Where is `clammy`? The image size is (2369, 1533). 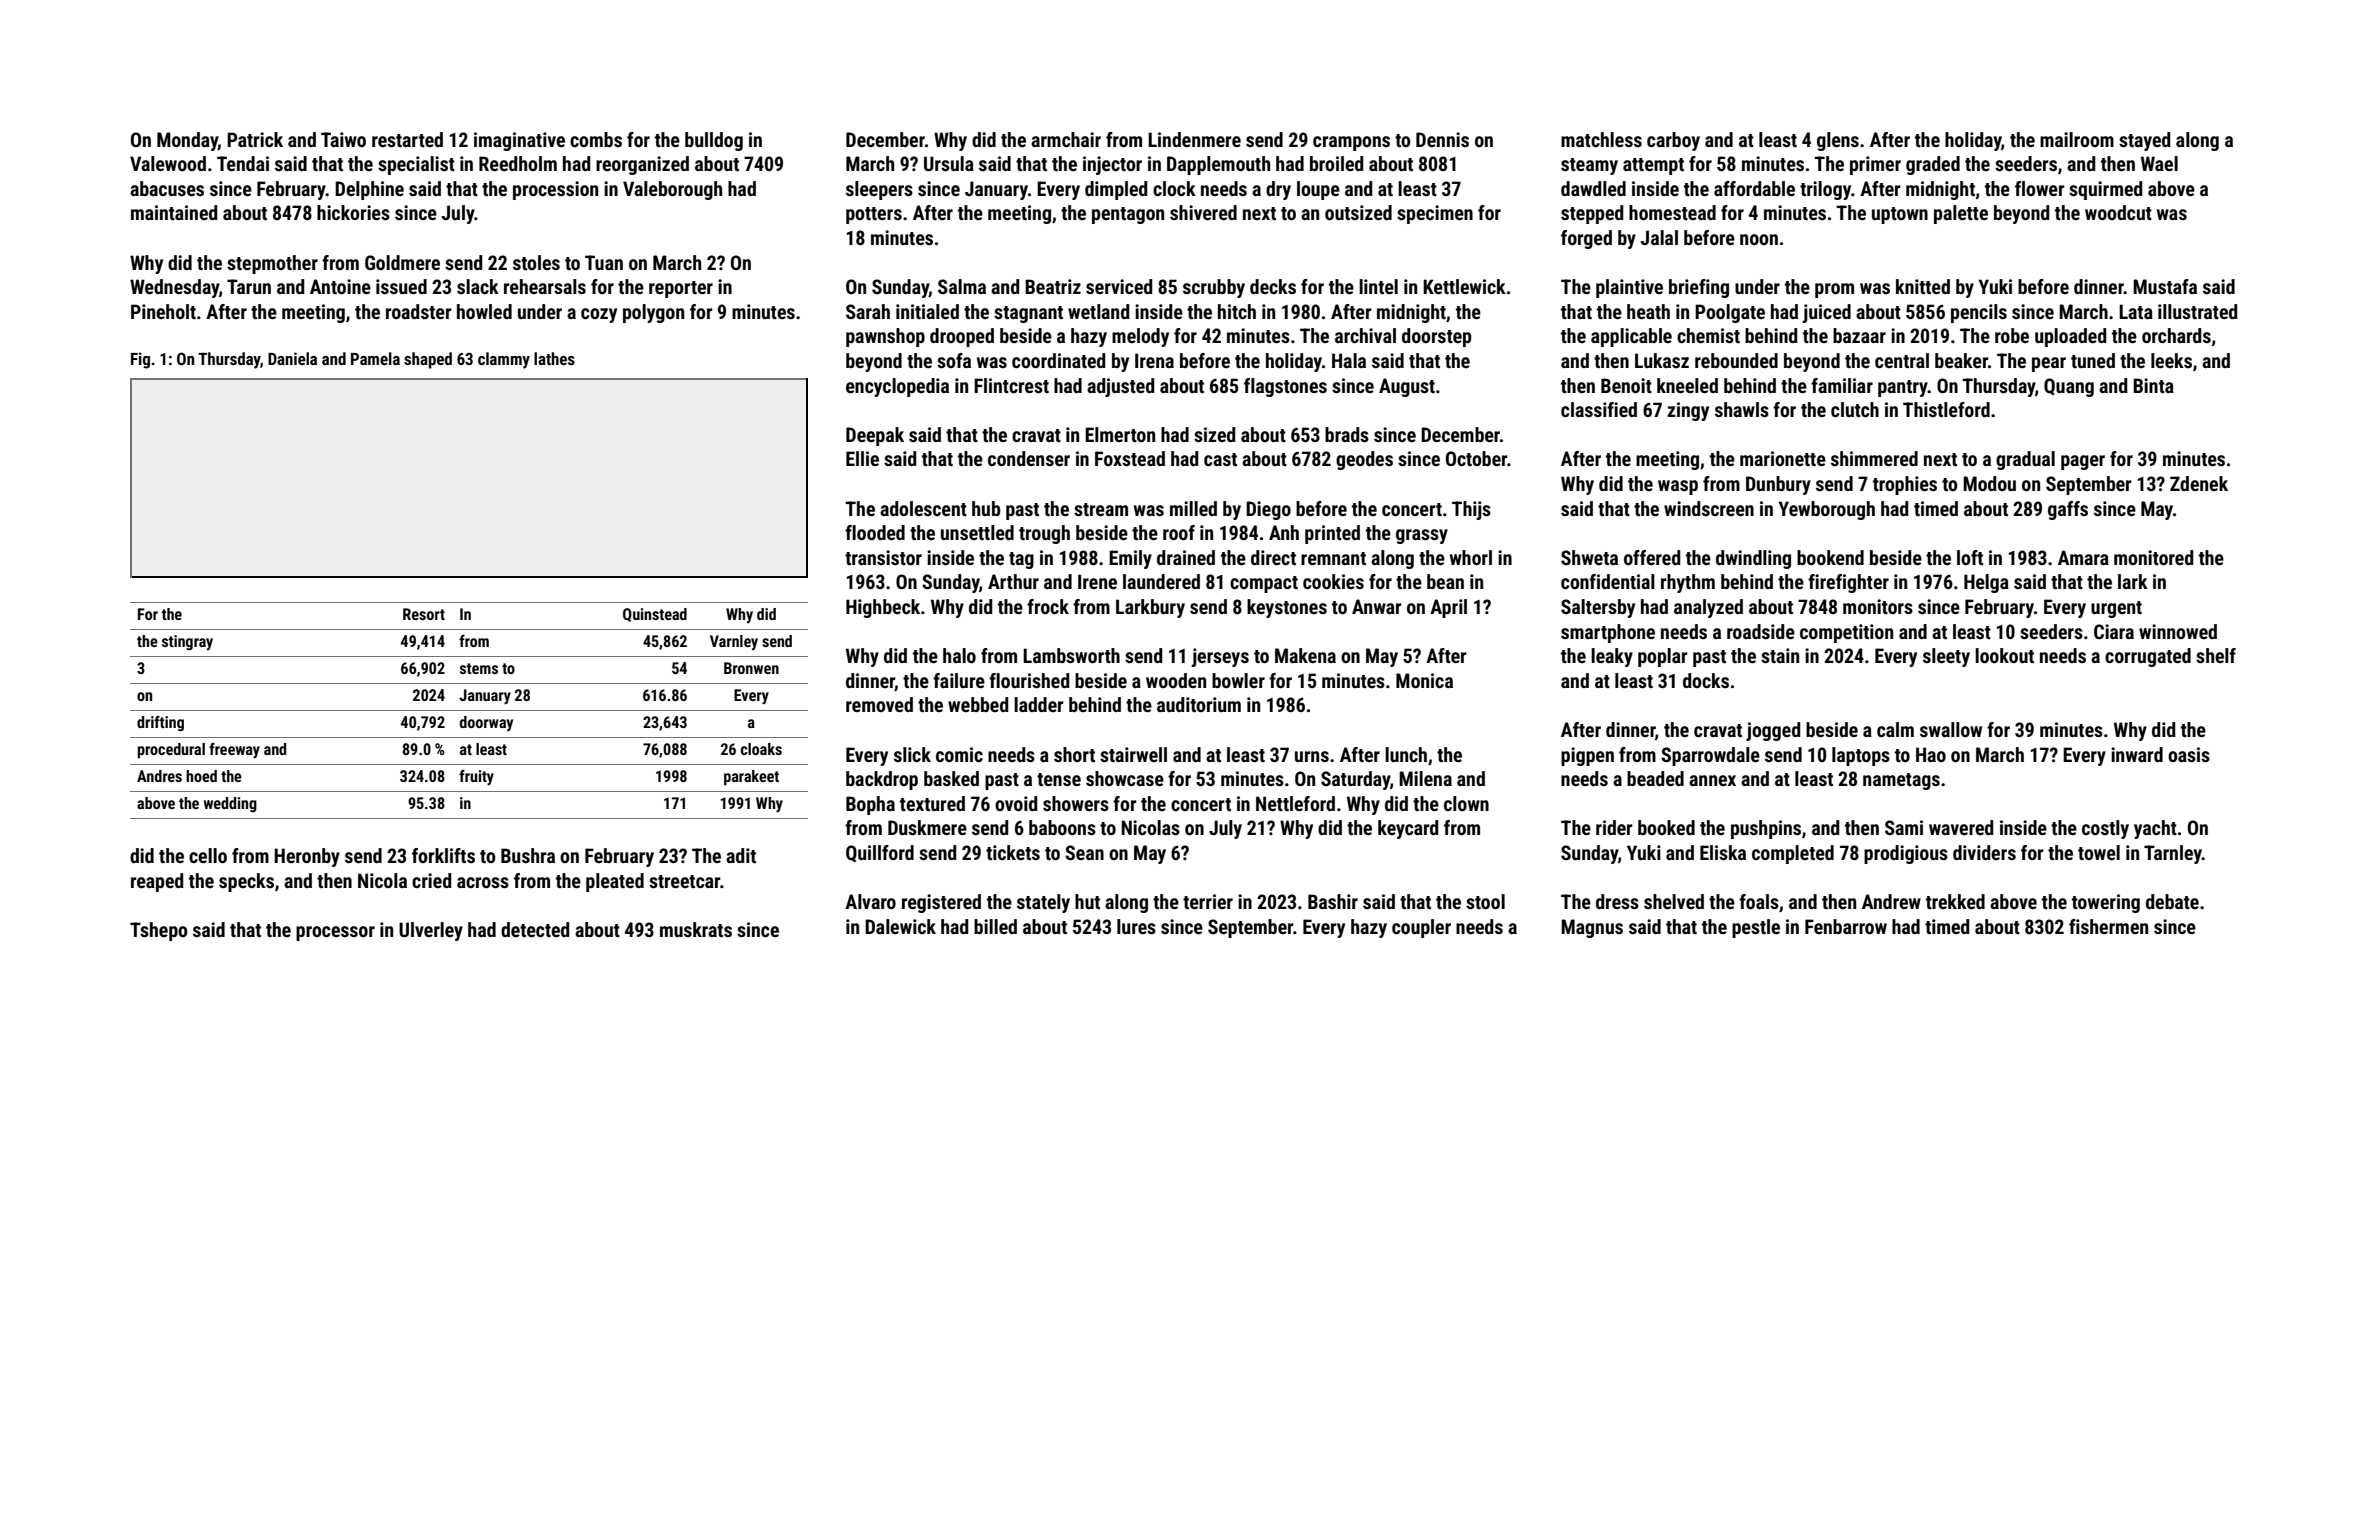 clammy is located at coordinates (504, 360).
